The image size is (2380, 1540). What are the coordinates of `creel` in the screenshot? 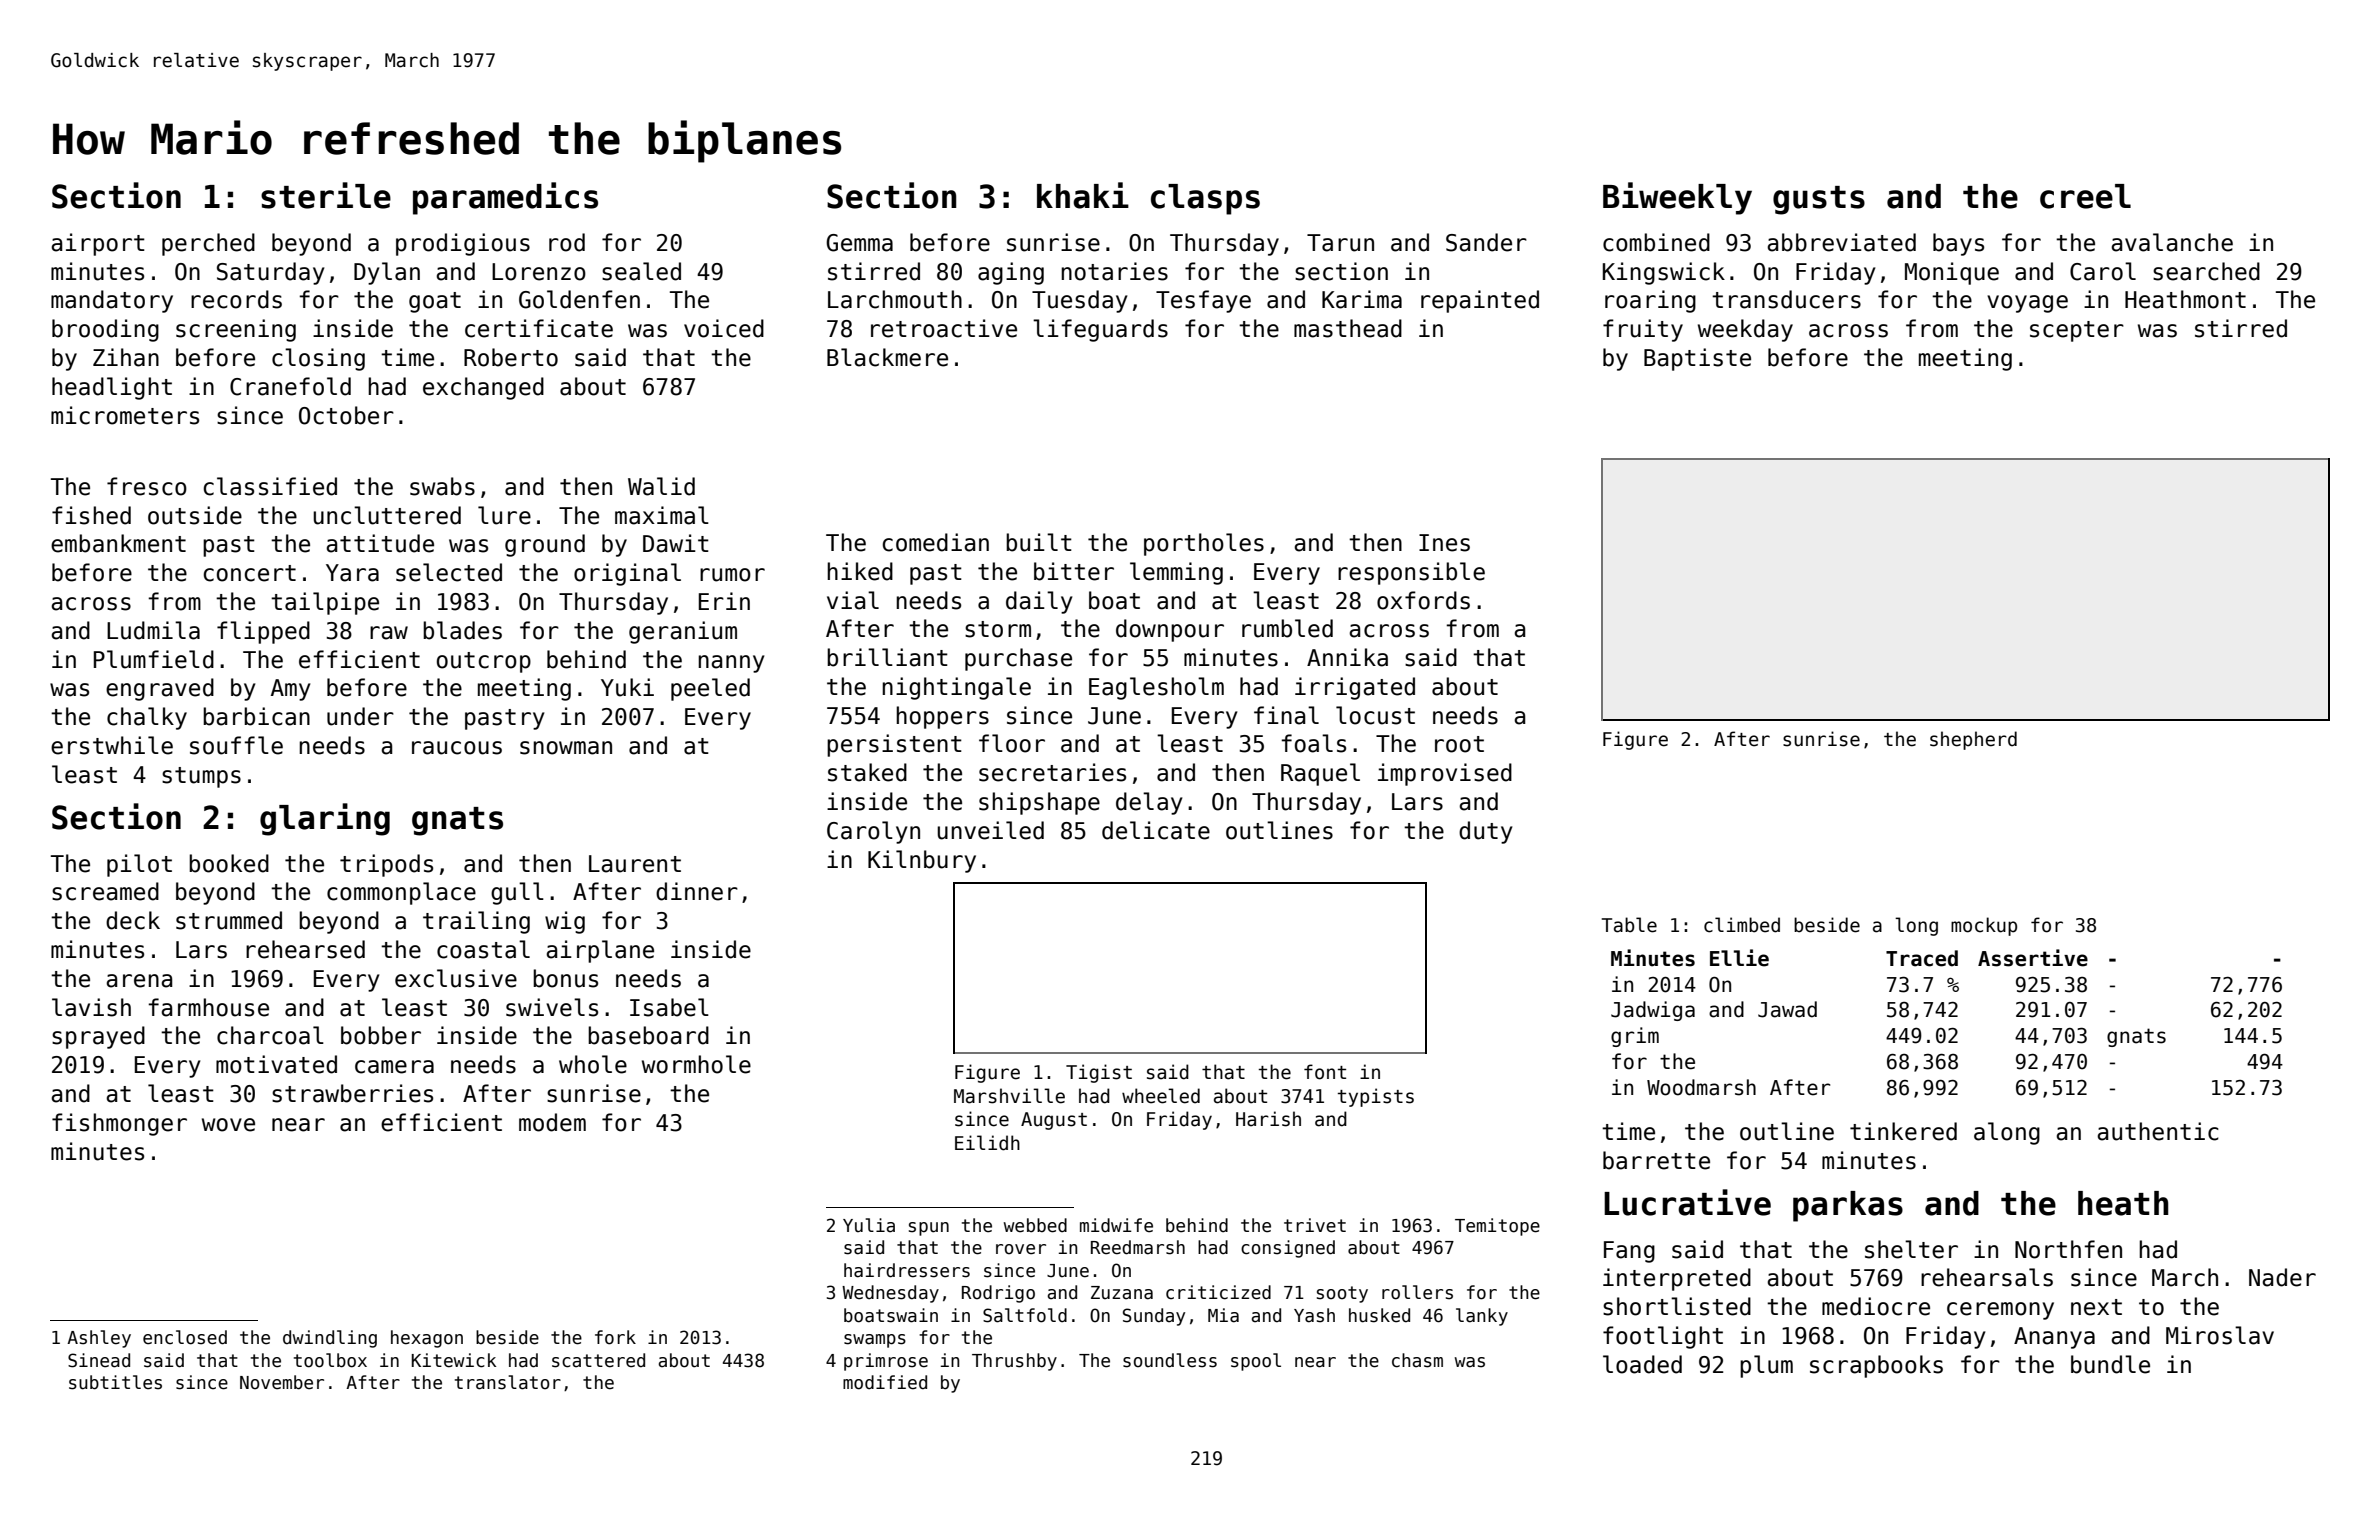 It's located at (2085, 196).
